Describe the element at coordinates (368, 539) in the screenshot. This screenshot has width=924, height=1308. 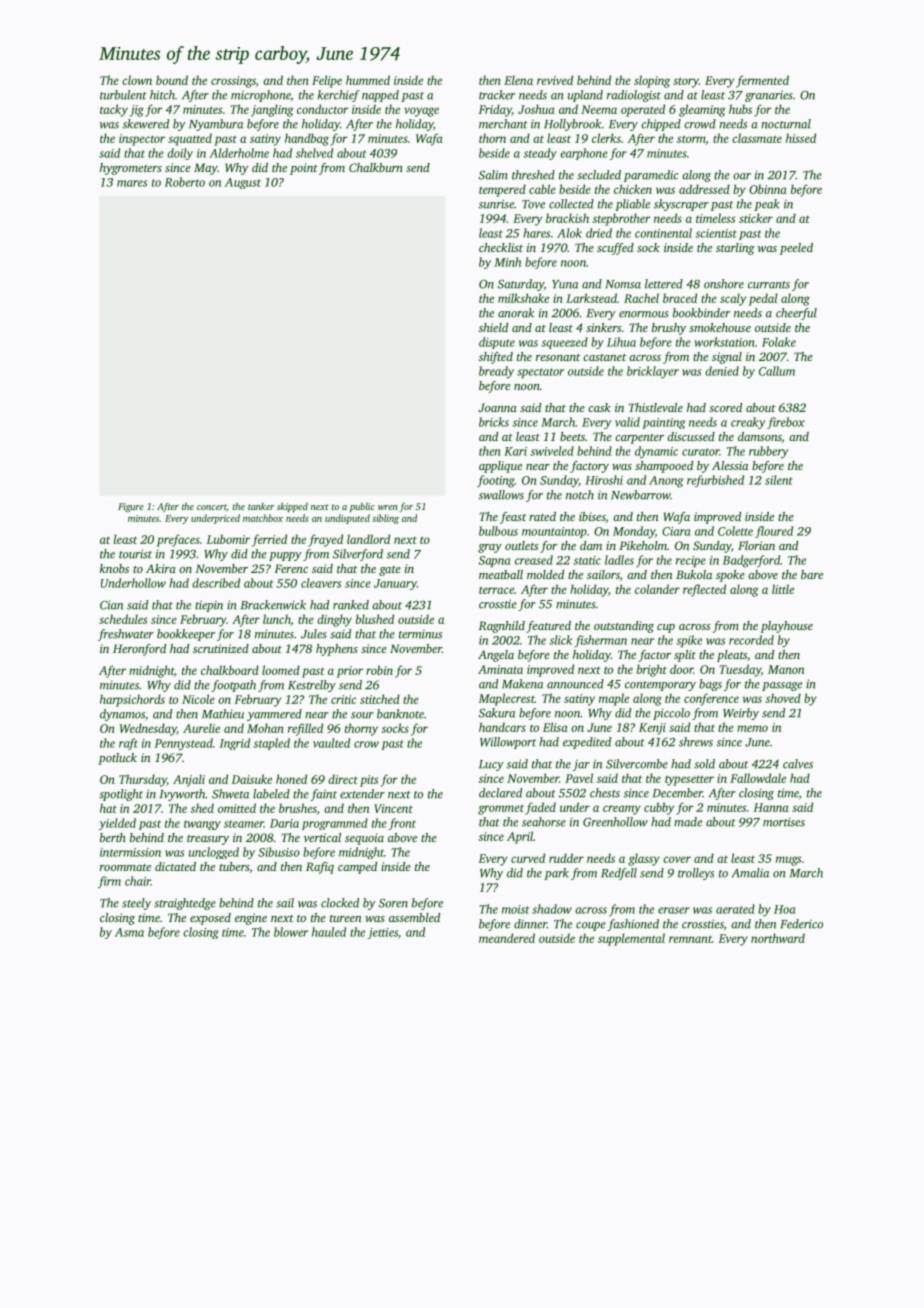
I see `landlord` at that location.
